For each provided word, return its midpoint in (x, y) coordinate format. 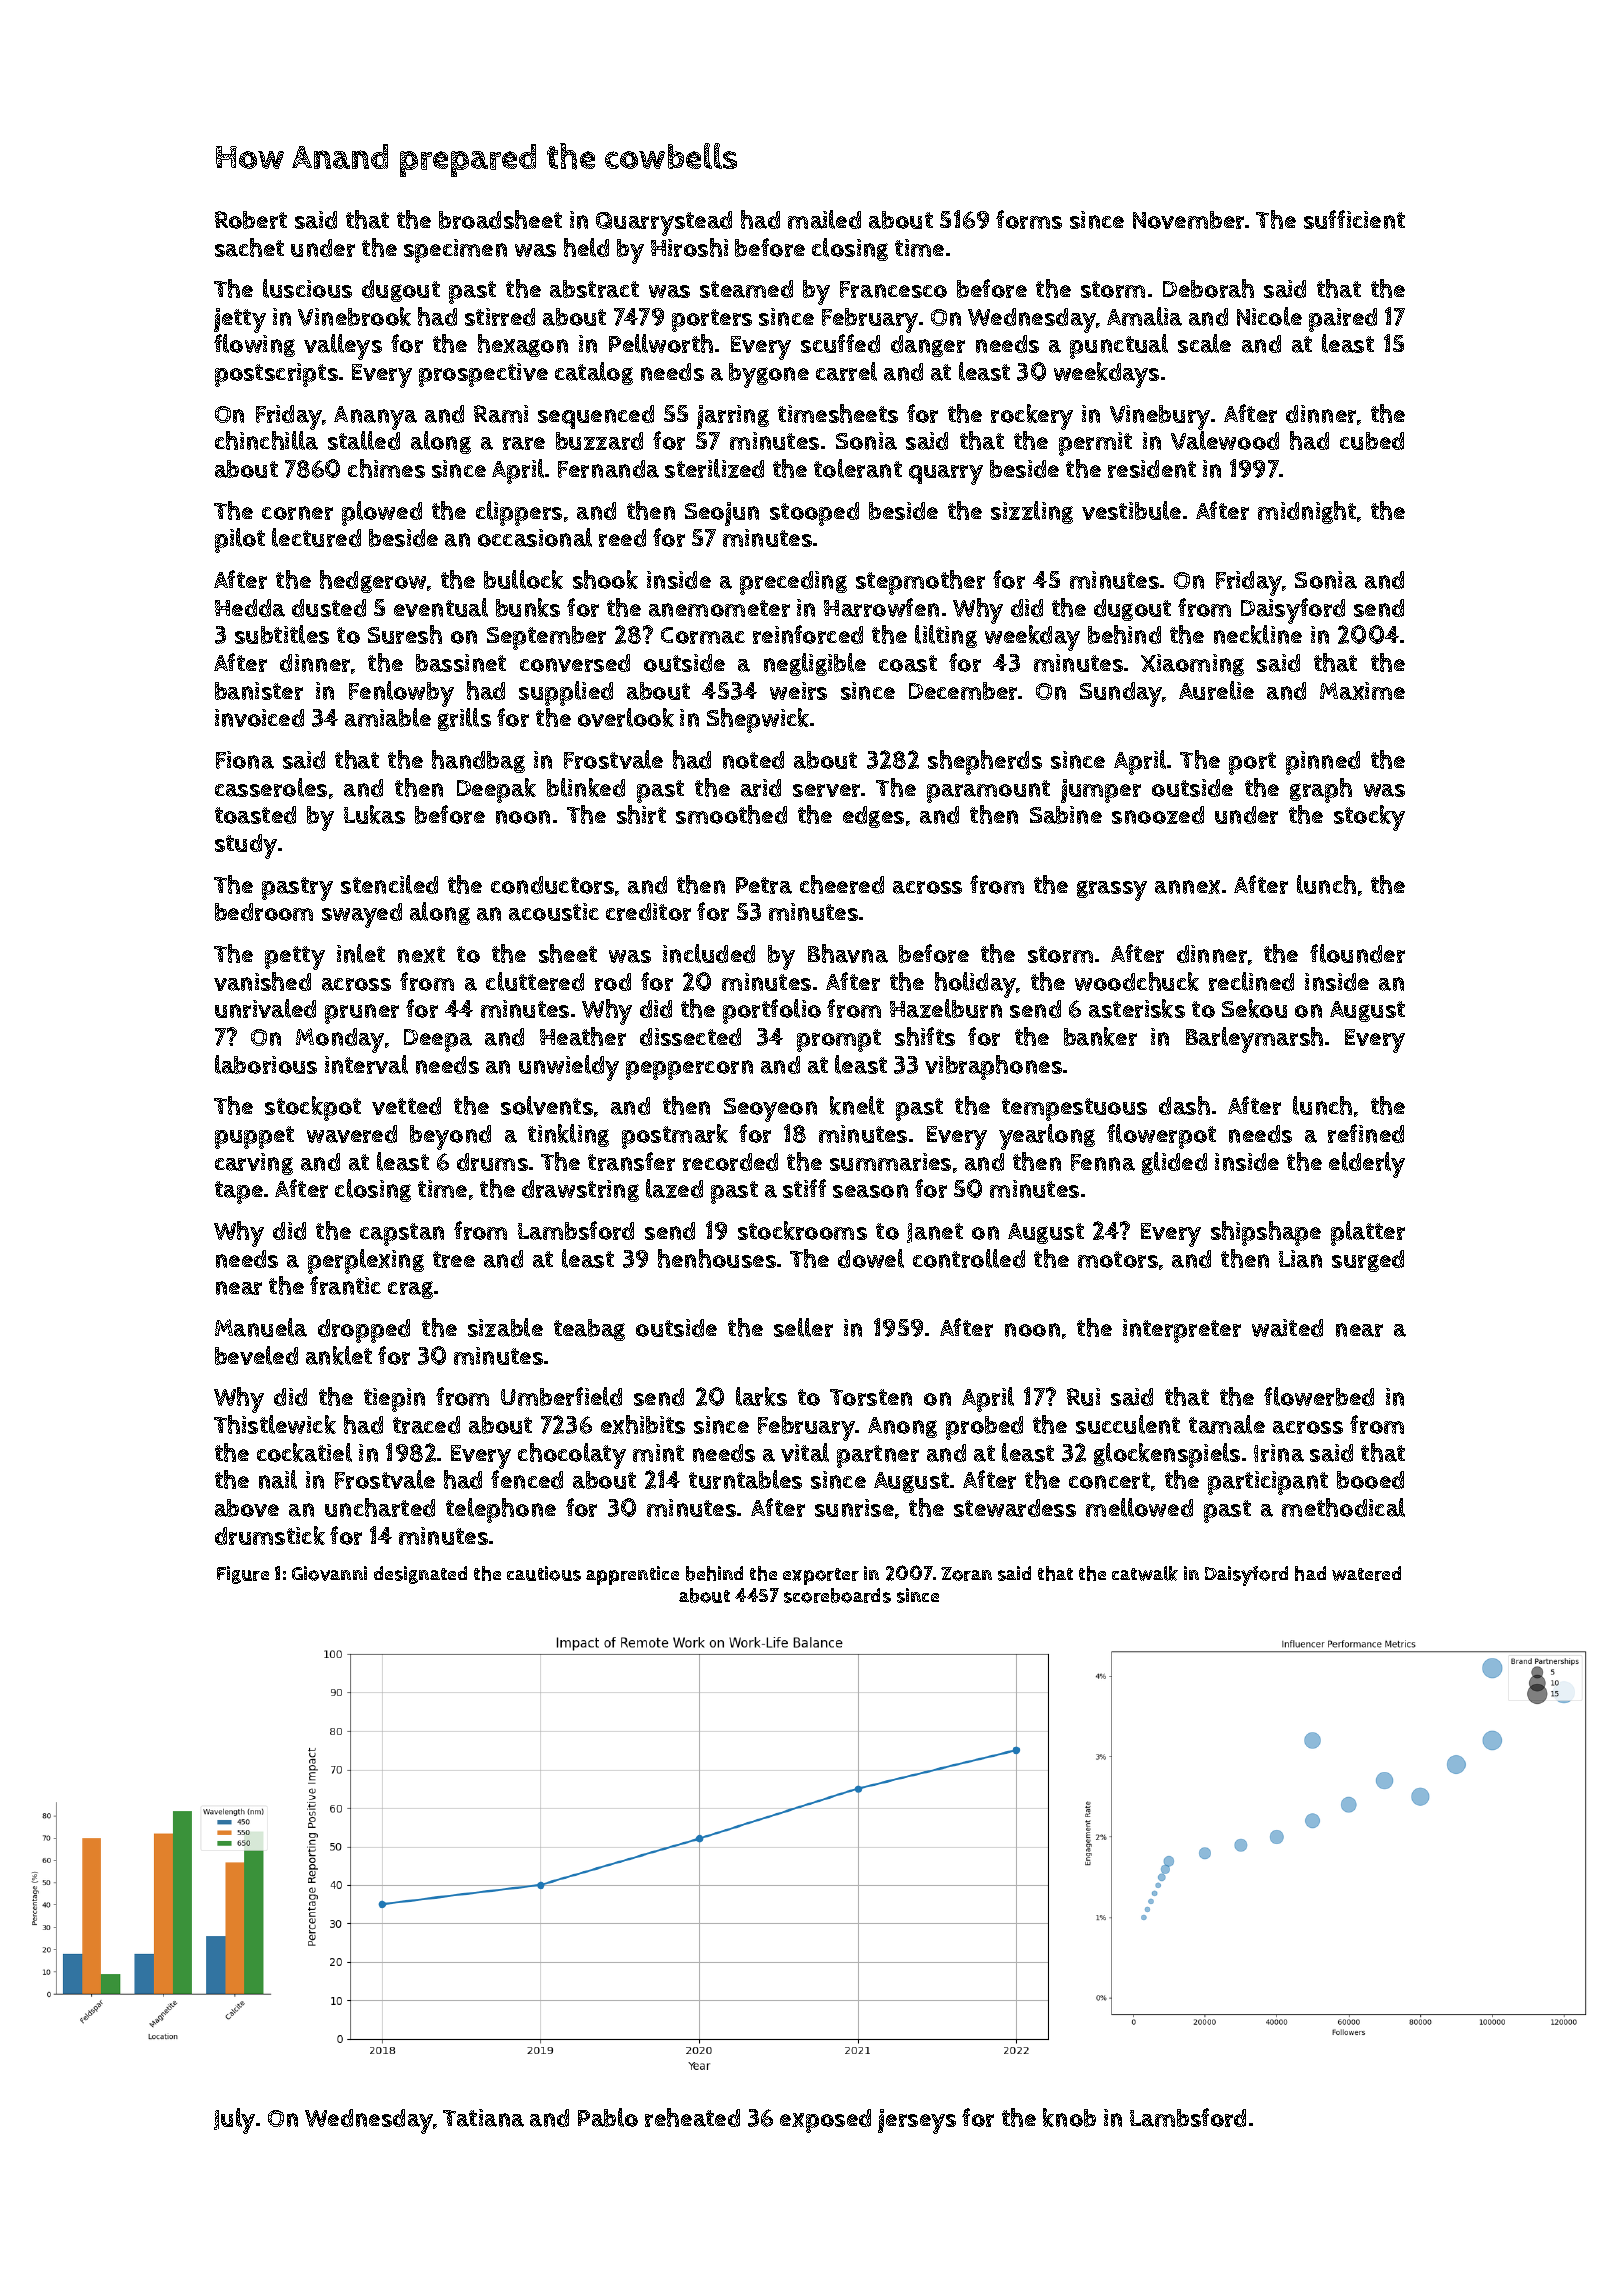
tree (454, 1259)
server (827, 790)
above (247, 1508)
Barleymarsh (1254, 1040)
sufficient (1354, 219)
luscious (307, 288)
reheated (692, 2117)
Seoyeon (770, 1110)
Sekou (1254, 1008)
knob (1069, 2117)
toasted (255, 815)
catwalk (1145, 1573)
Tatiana (483, 2118)
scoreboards (837, 1595)
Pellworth (661, 343)
